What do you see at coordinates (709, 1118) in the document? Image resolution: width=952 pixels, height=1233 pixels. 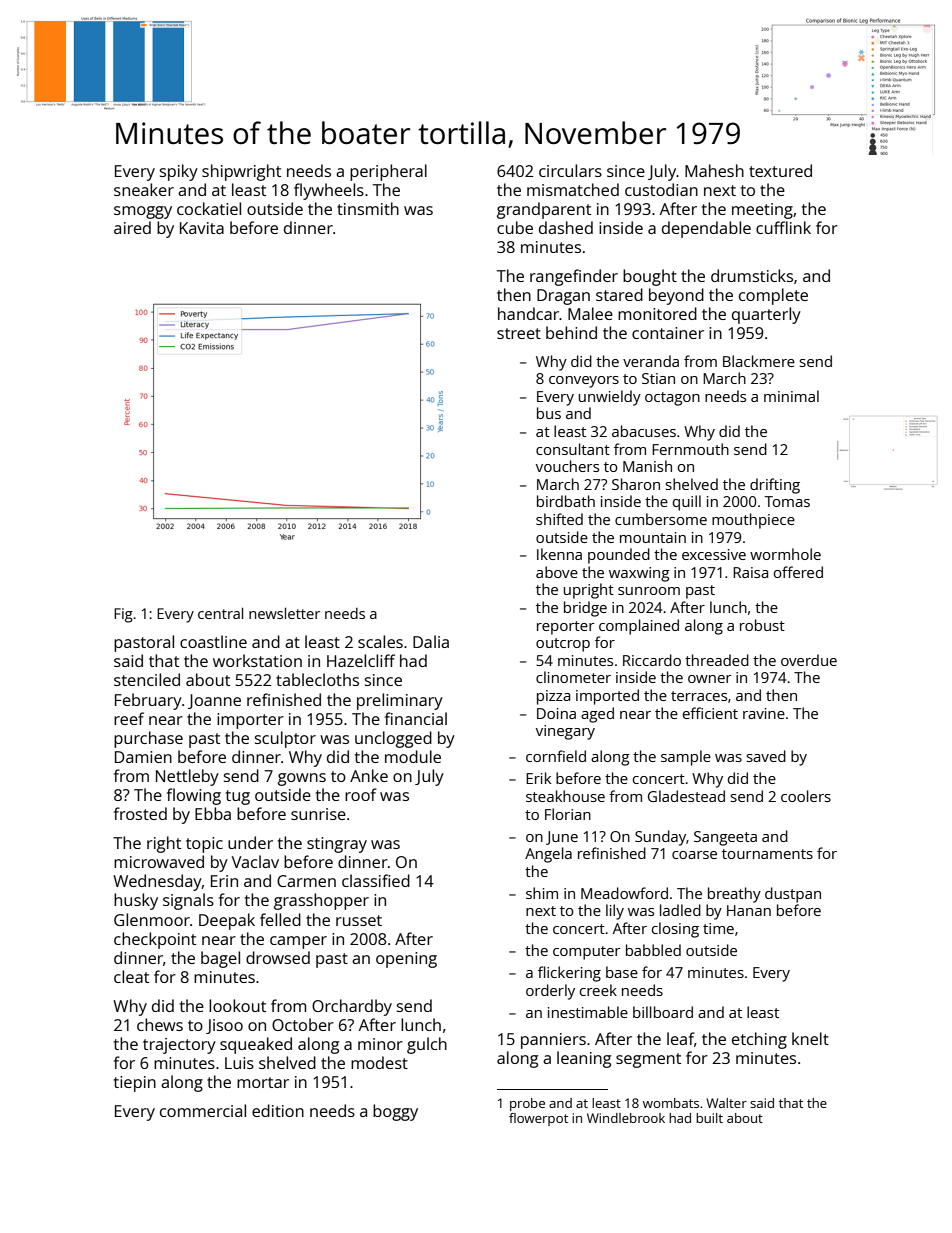 I see `built` at bounding box center [709, 1118].
